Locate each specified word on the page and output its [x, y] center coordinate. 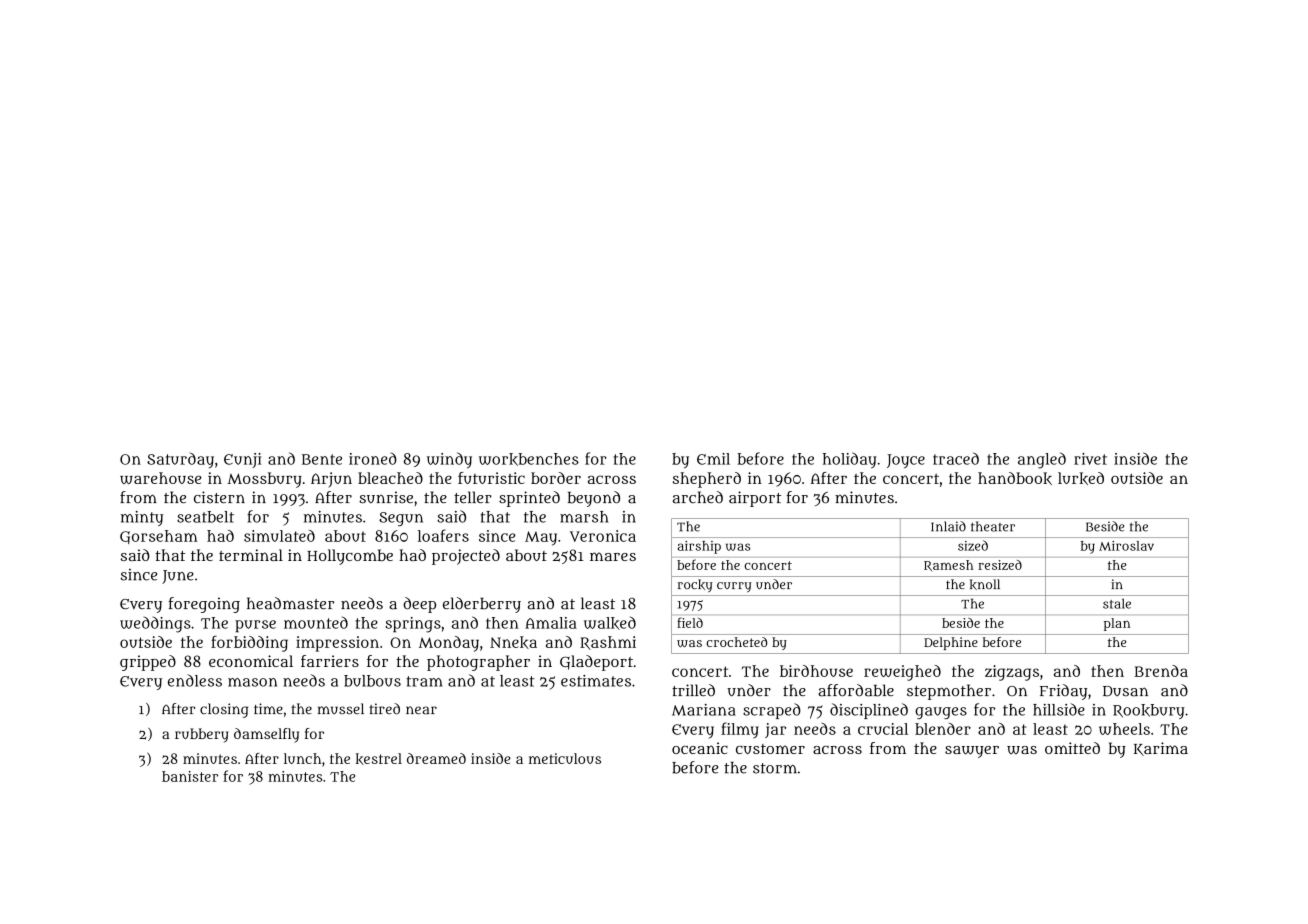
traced [956, 458]
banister [190, 776]
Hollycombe [350, 557]
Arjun [331, 480]
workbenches [529, 459]
